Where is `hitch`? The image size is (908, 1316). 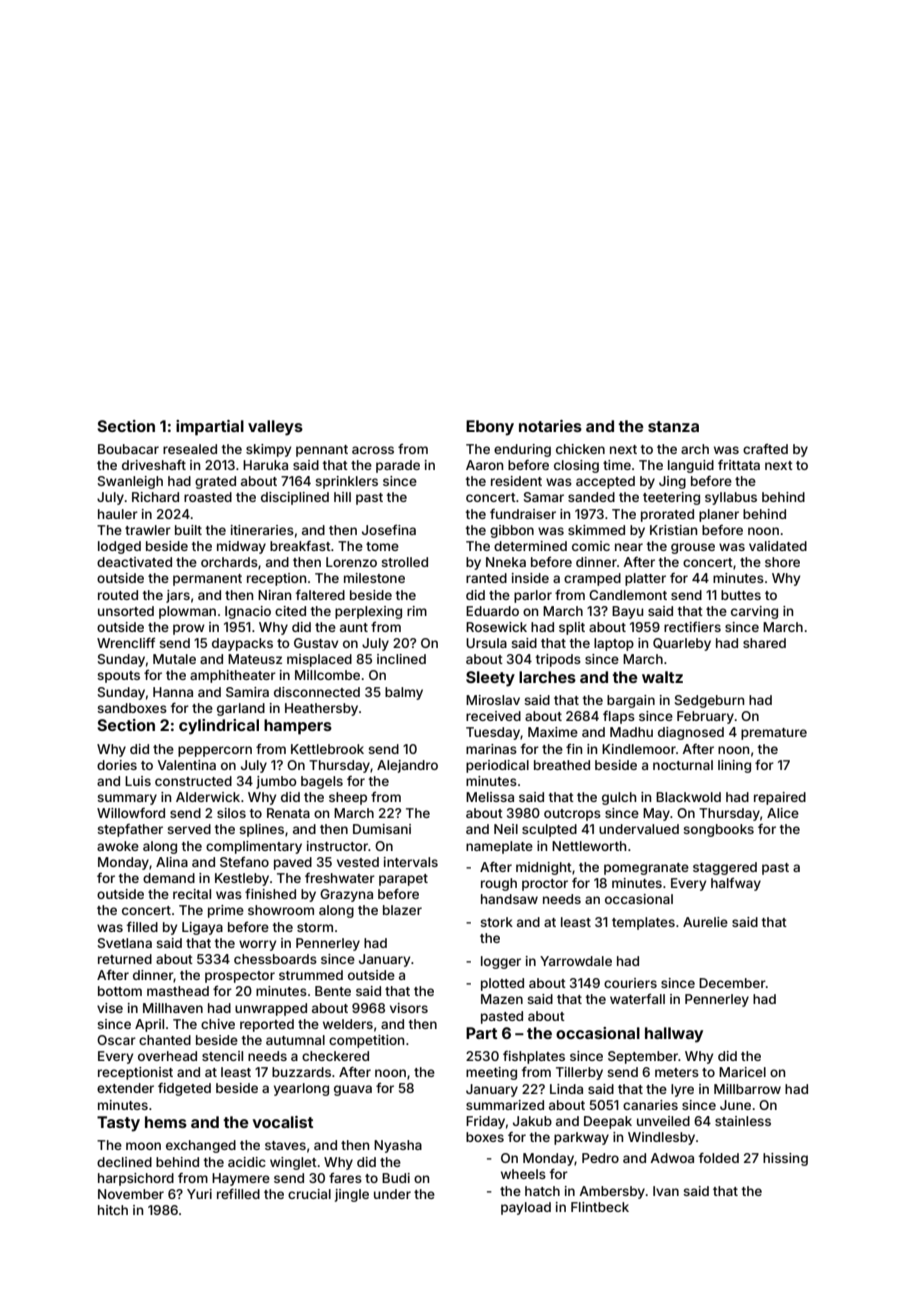
hitch is located at coordinates (113, 1210).
